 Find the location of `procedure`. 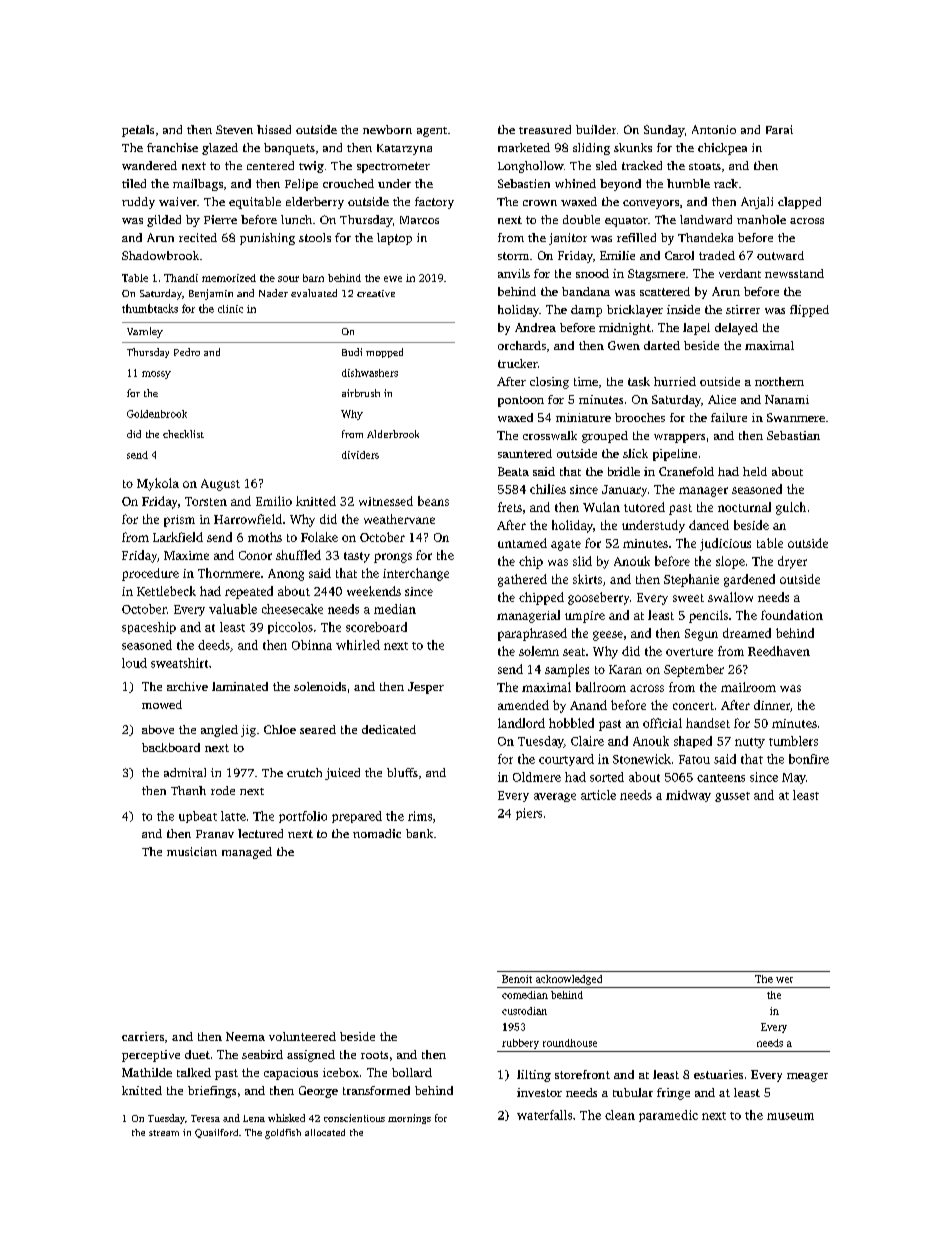

procedure is located at coordinates (150, 574).
